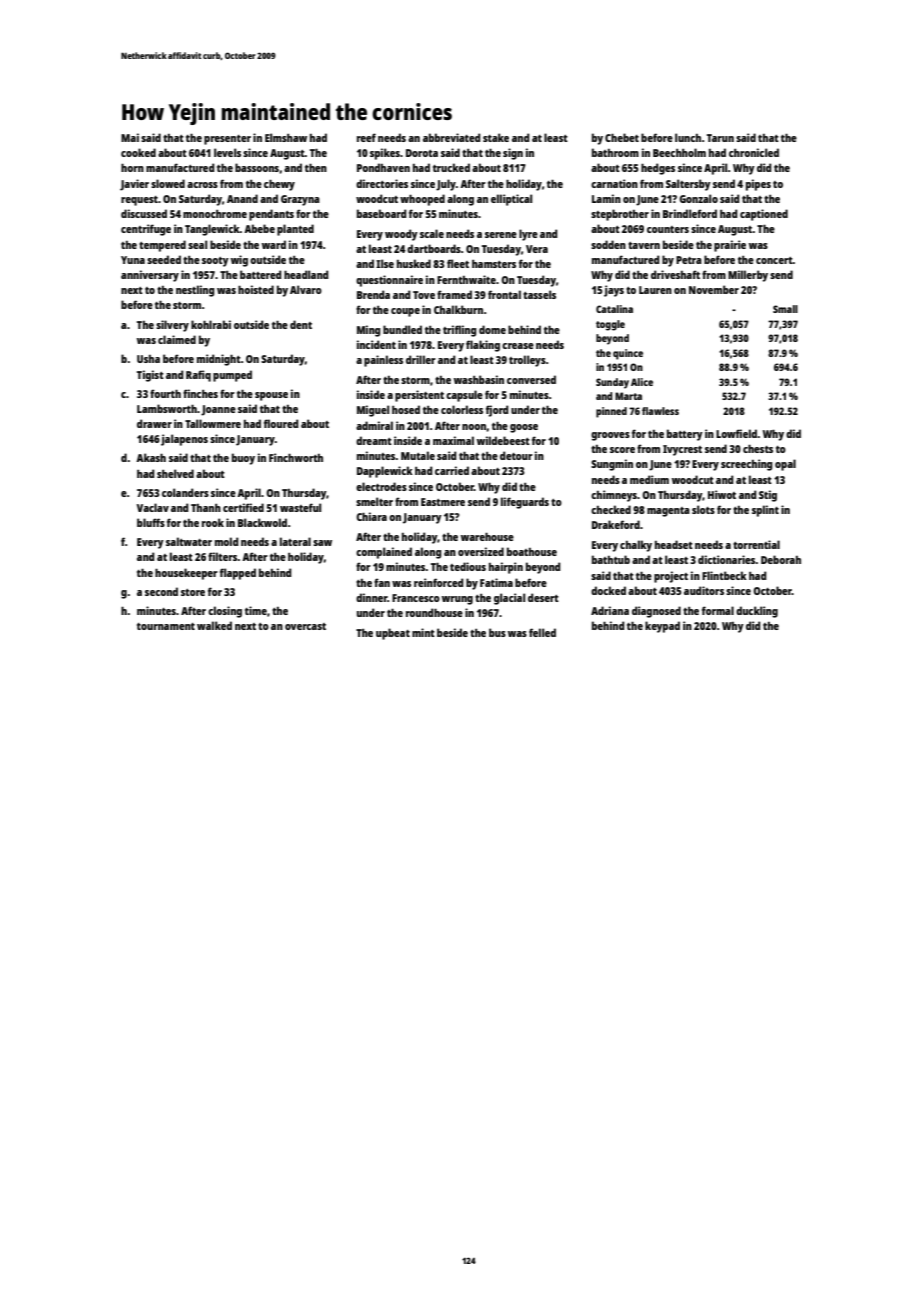 The height and width of the page is (1308, 924). What do you see at coordinates (636, 546) in the page?
I see `chalky` at bounding box center [636, 546].
